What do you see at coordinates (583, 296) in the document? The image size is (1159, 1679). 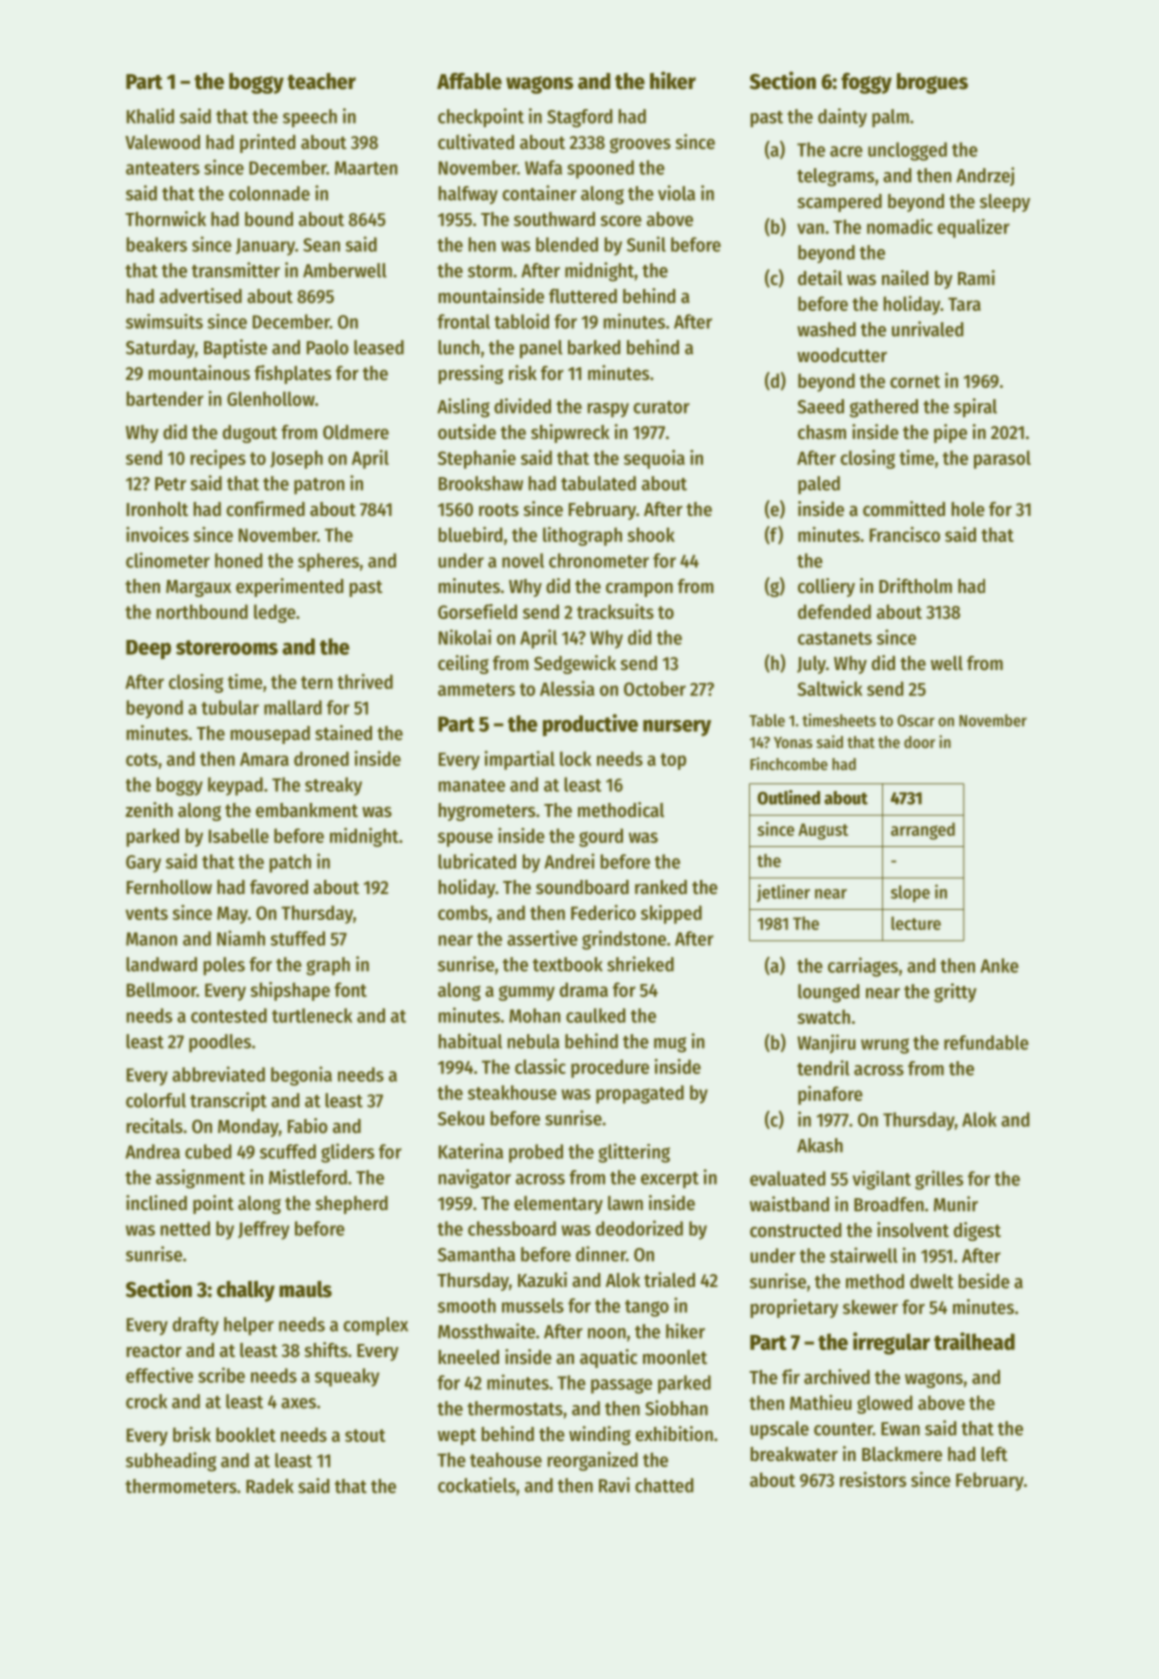 I see `fluttered` at bounding box center [583, 296].
